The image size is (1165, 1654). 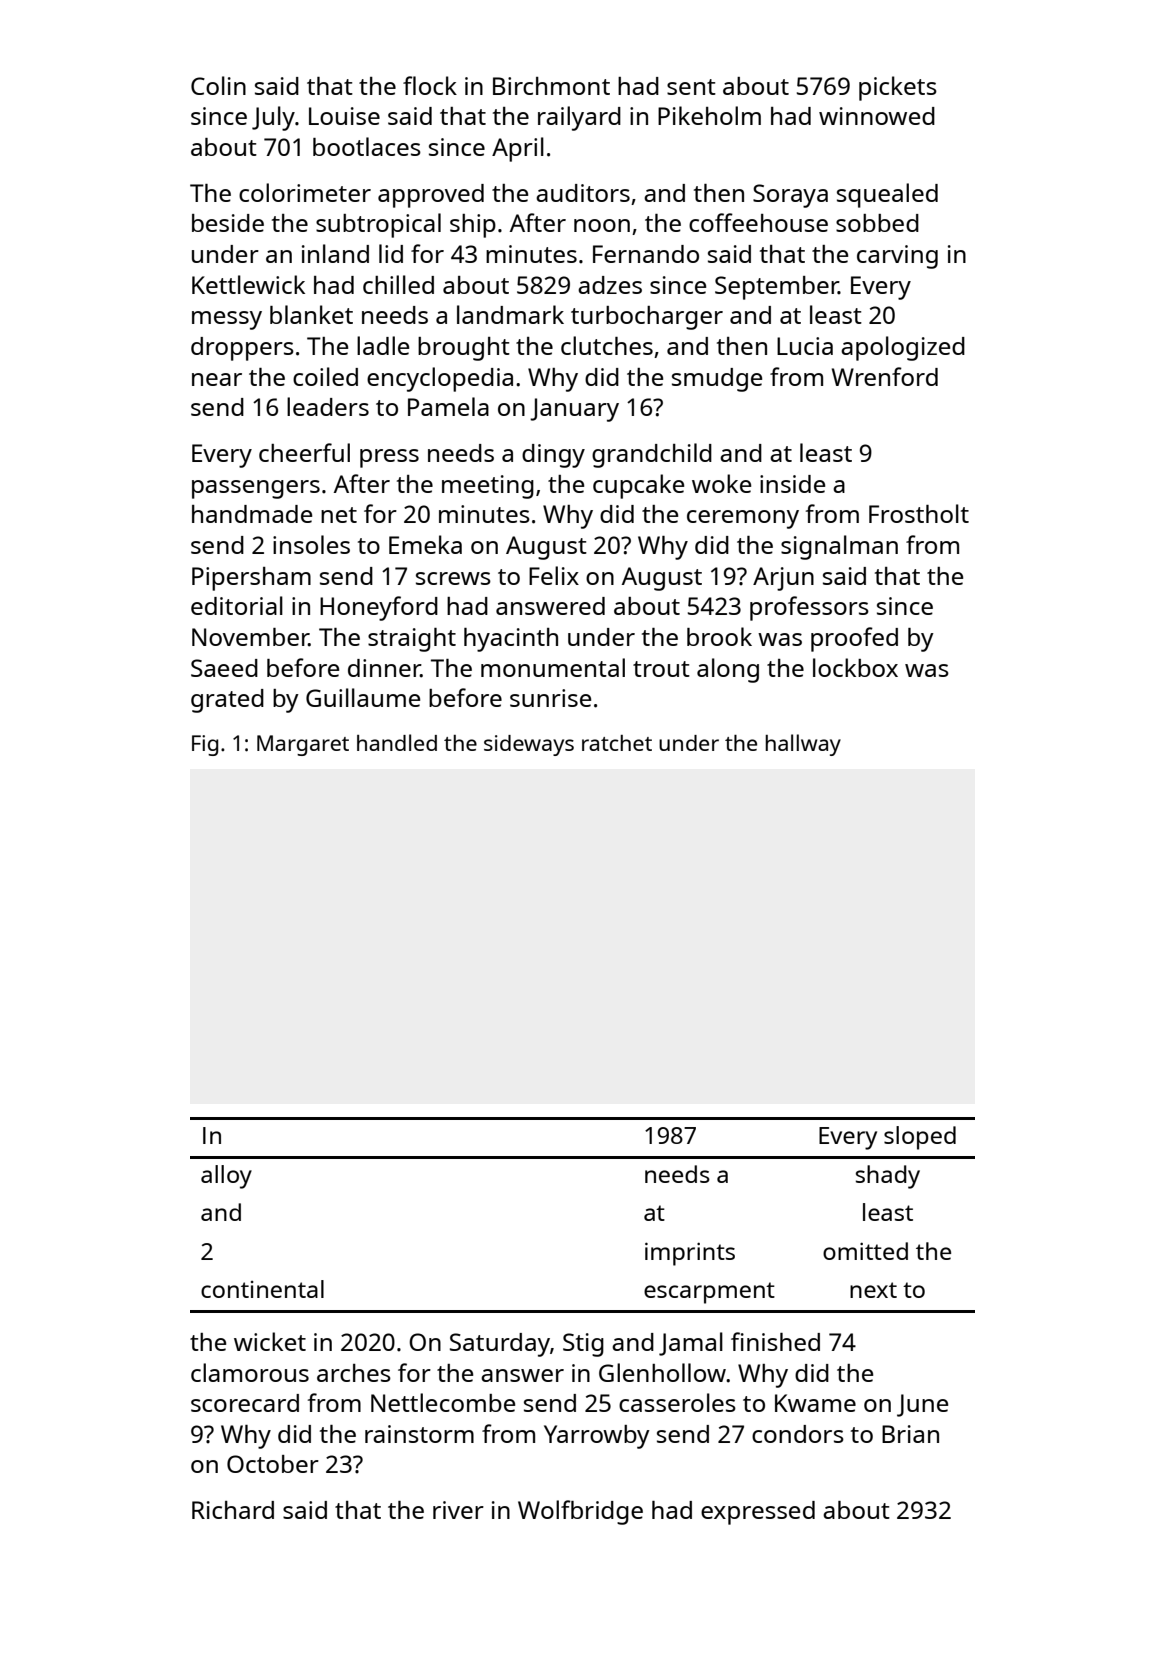 I want to click on winnowed, so click(x=877, y=116).
